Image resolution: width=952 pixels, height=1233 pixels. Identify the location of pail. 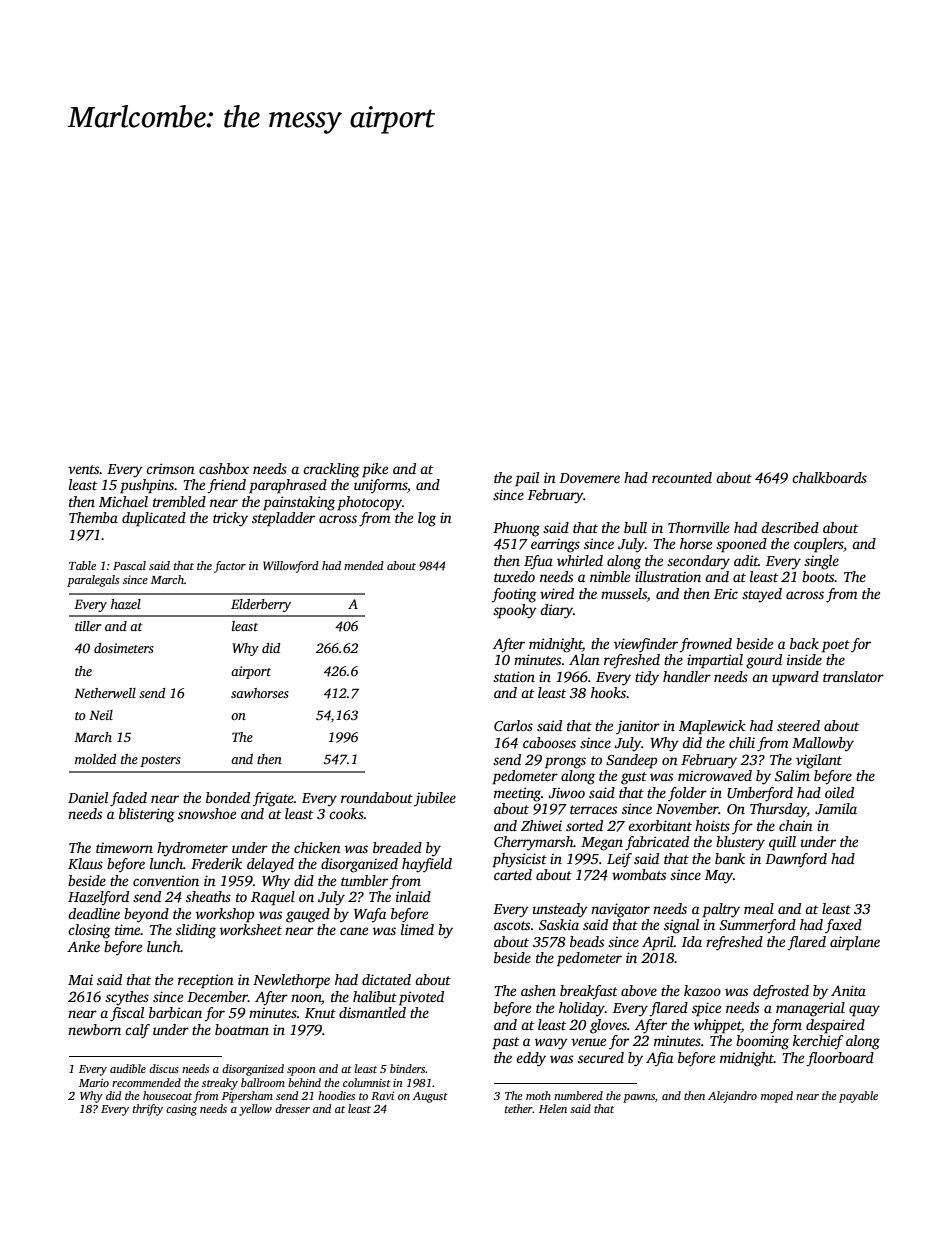
(527, 479).
